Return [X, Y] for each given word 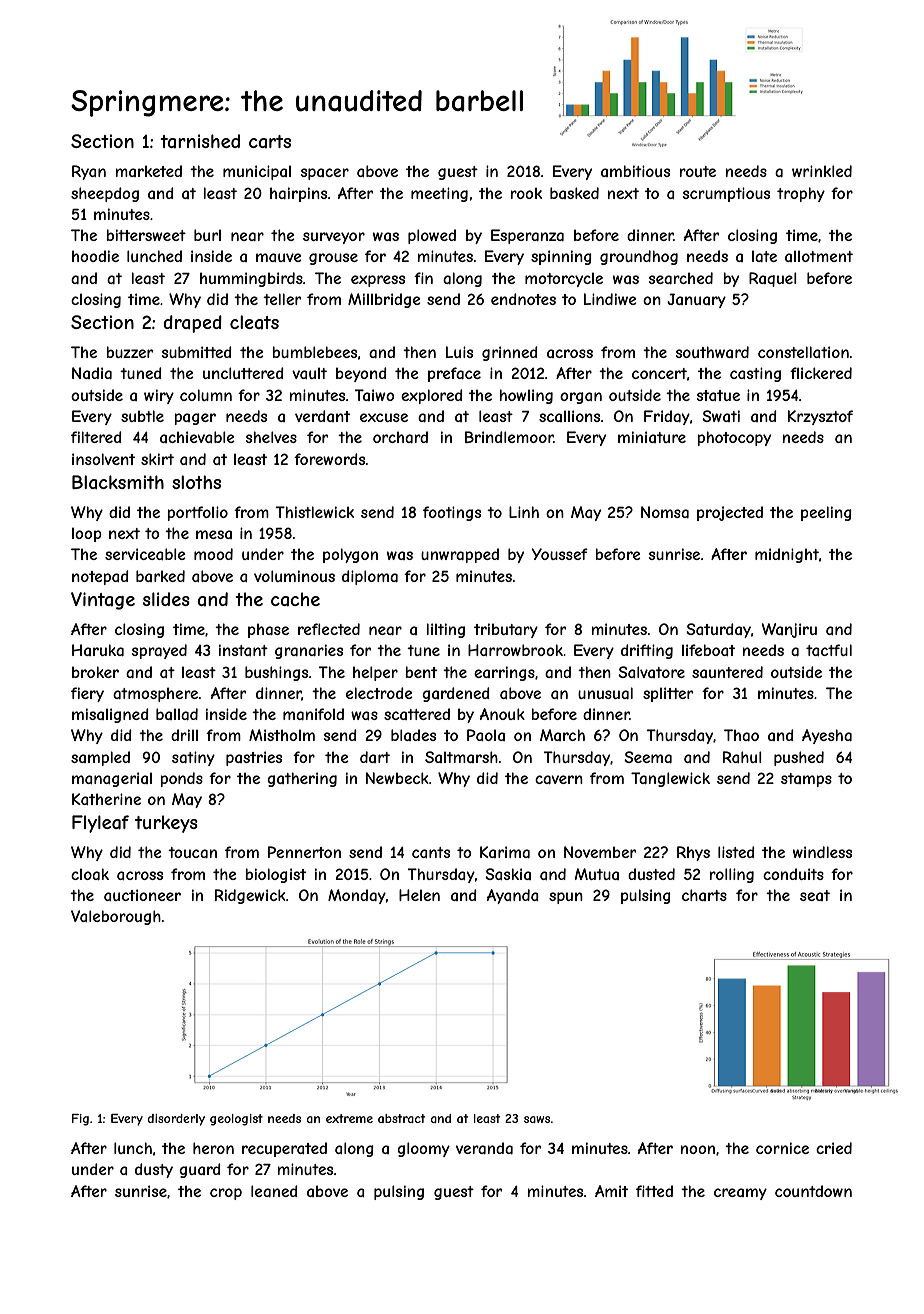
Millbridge [384, 300]
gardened [456, 694]
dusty [154, 1170]
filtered [96, 437]
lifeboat [708, 650]
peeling [826, 513]
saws [537, 1119]
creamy [740, 1194]
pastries [254, 758]
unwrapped [460, 555]
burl [207, 235]
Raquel [773, 279]
